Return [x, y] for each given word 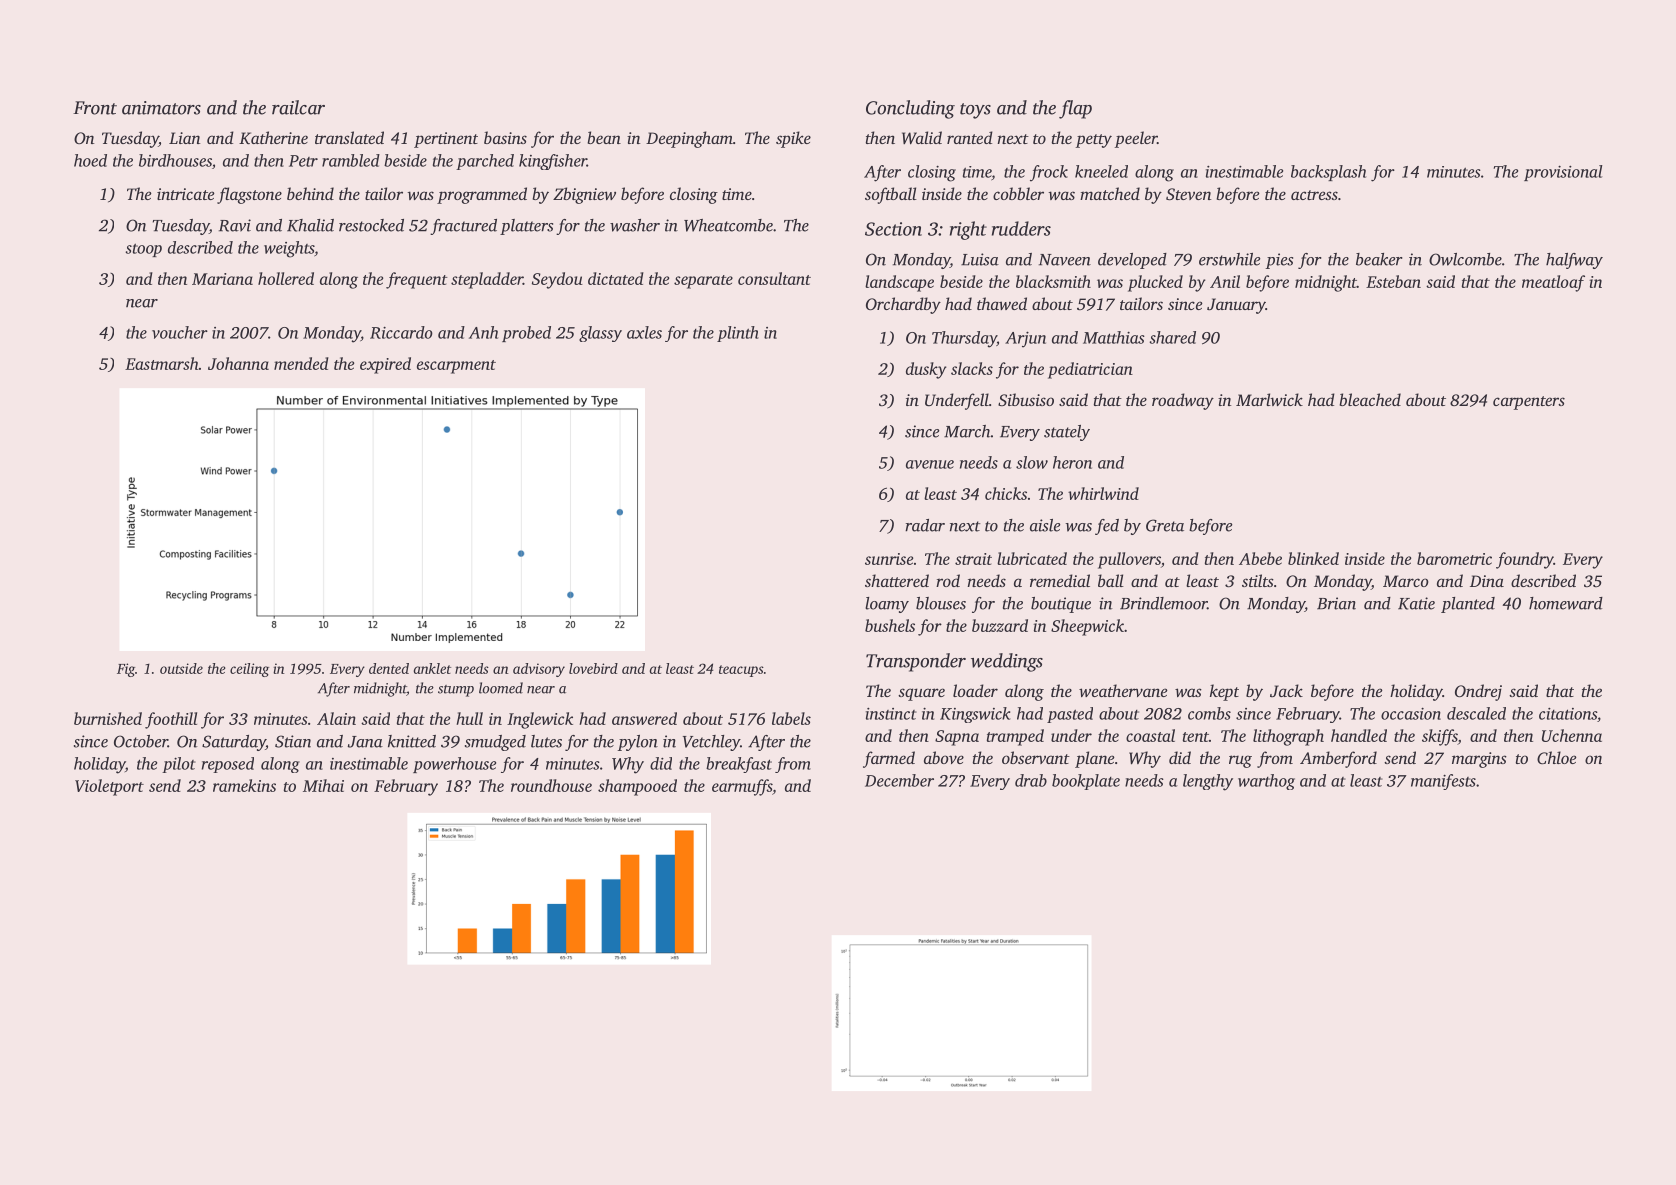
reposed [228, 765]
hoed [90, 160]
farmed [889, 759]
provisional [1563, 173]
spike [793, 139]
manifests [1443, 782]
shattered [897, 580]
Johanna [238, 363]
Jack [1286, 690]
